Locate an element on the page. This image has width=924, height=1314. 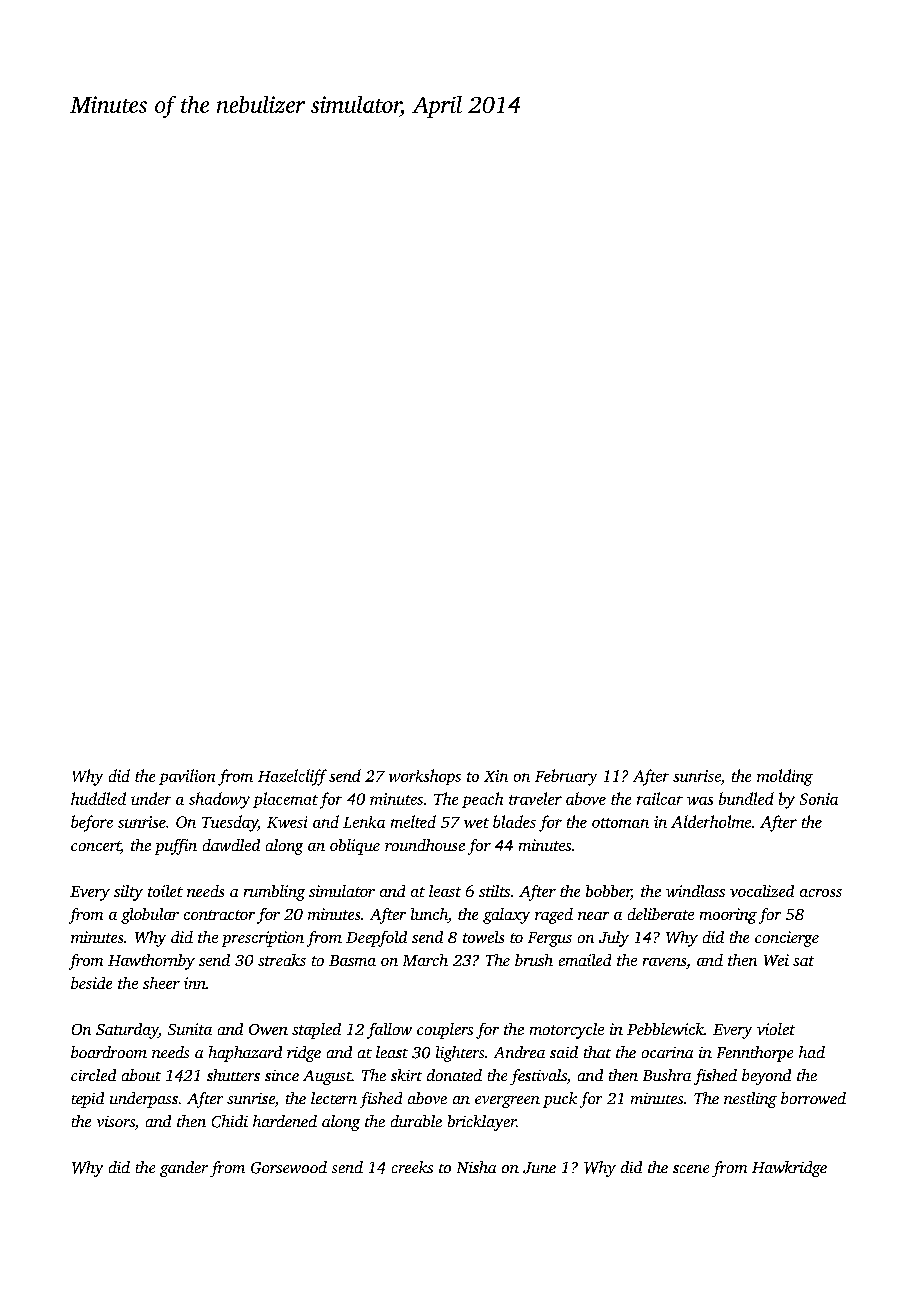
Wei is located at coordinates (776, 960).
